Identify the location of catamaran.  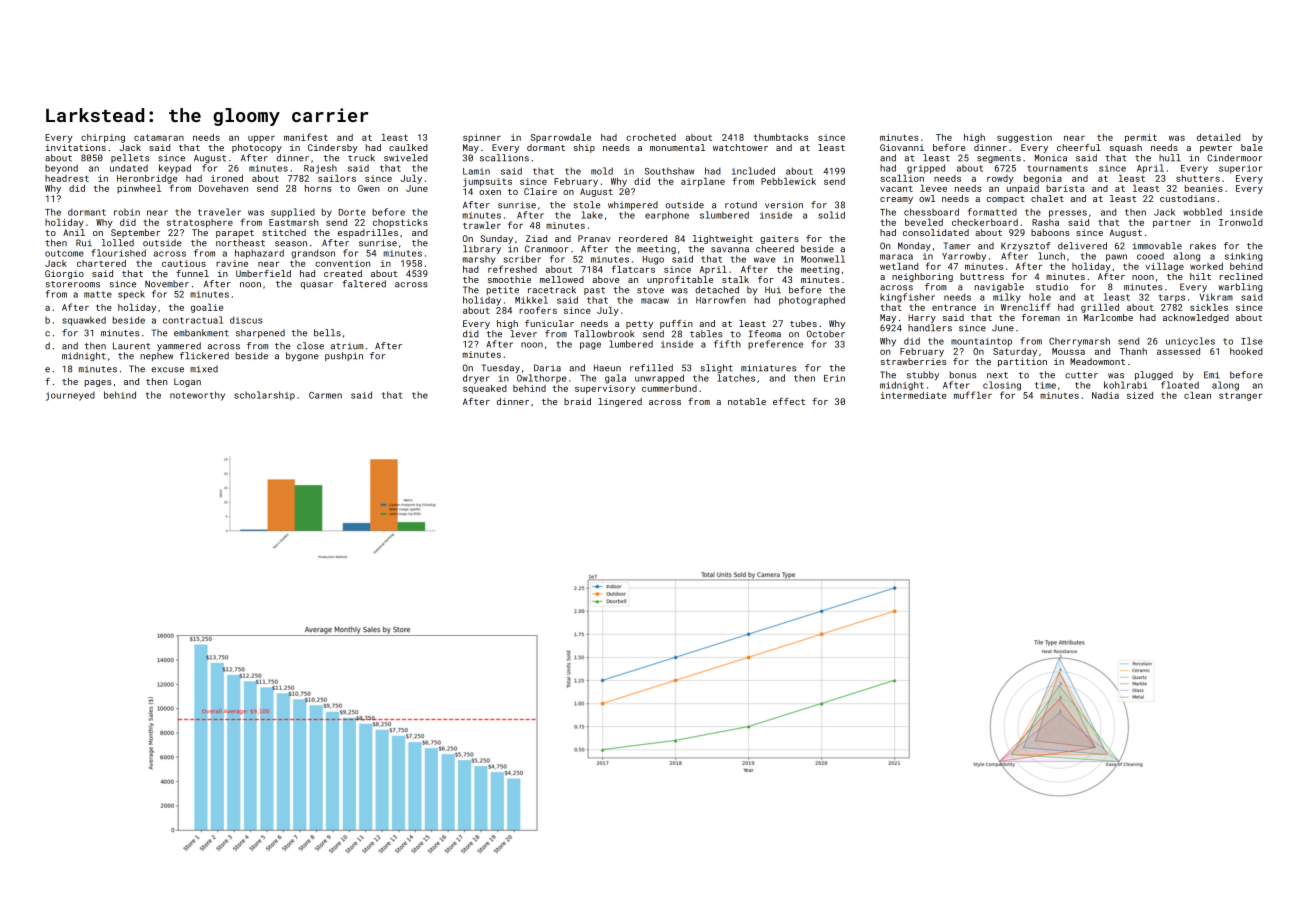
(159, 137).
